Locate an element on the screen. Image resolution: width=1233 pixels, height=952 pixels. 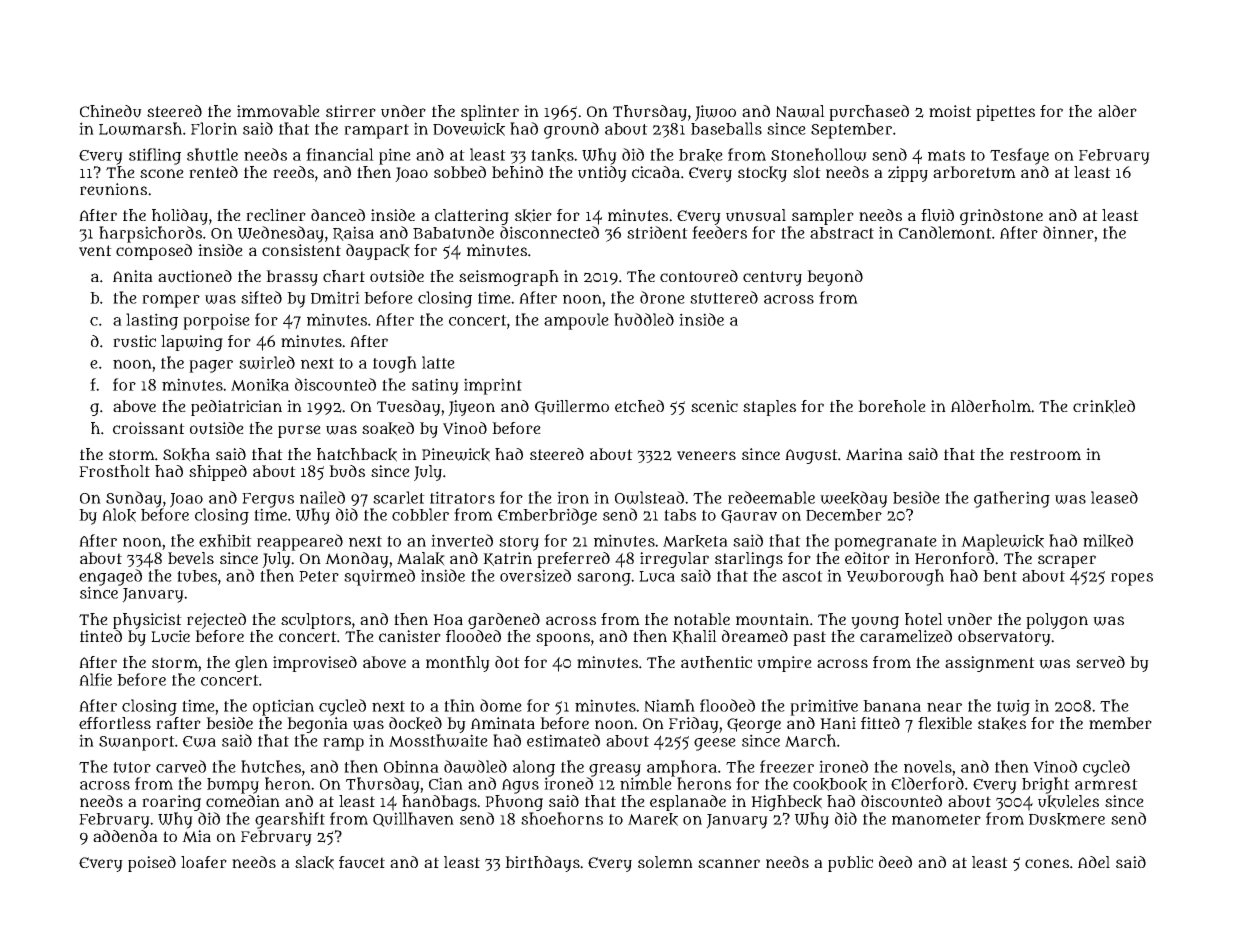
Mia is located at coordinates (196, 836).
